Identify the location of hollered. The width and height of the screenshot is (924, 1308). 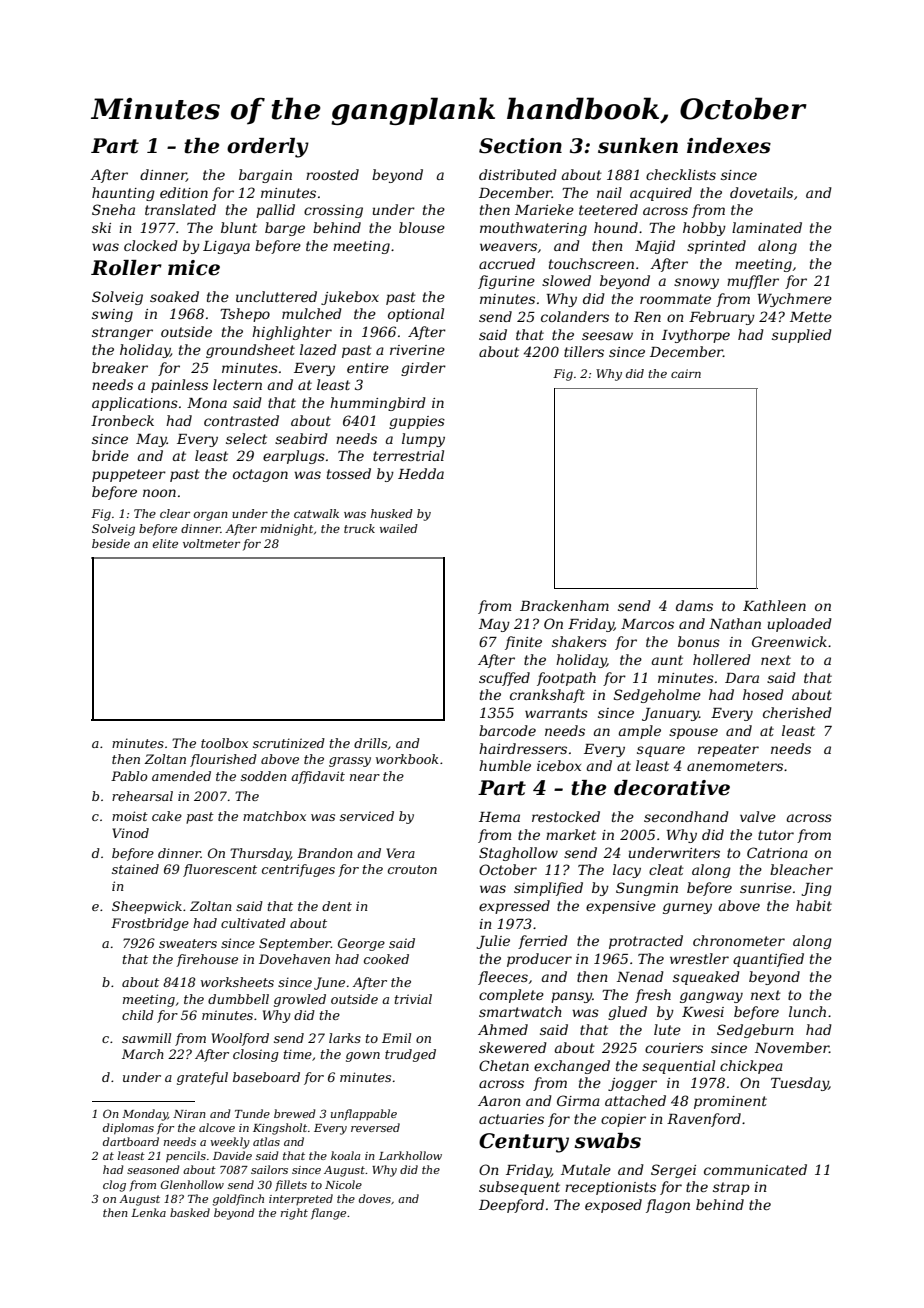
(722, 659).
